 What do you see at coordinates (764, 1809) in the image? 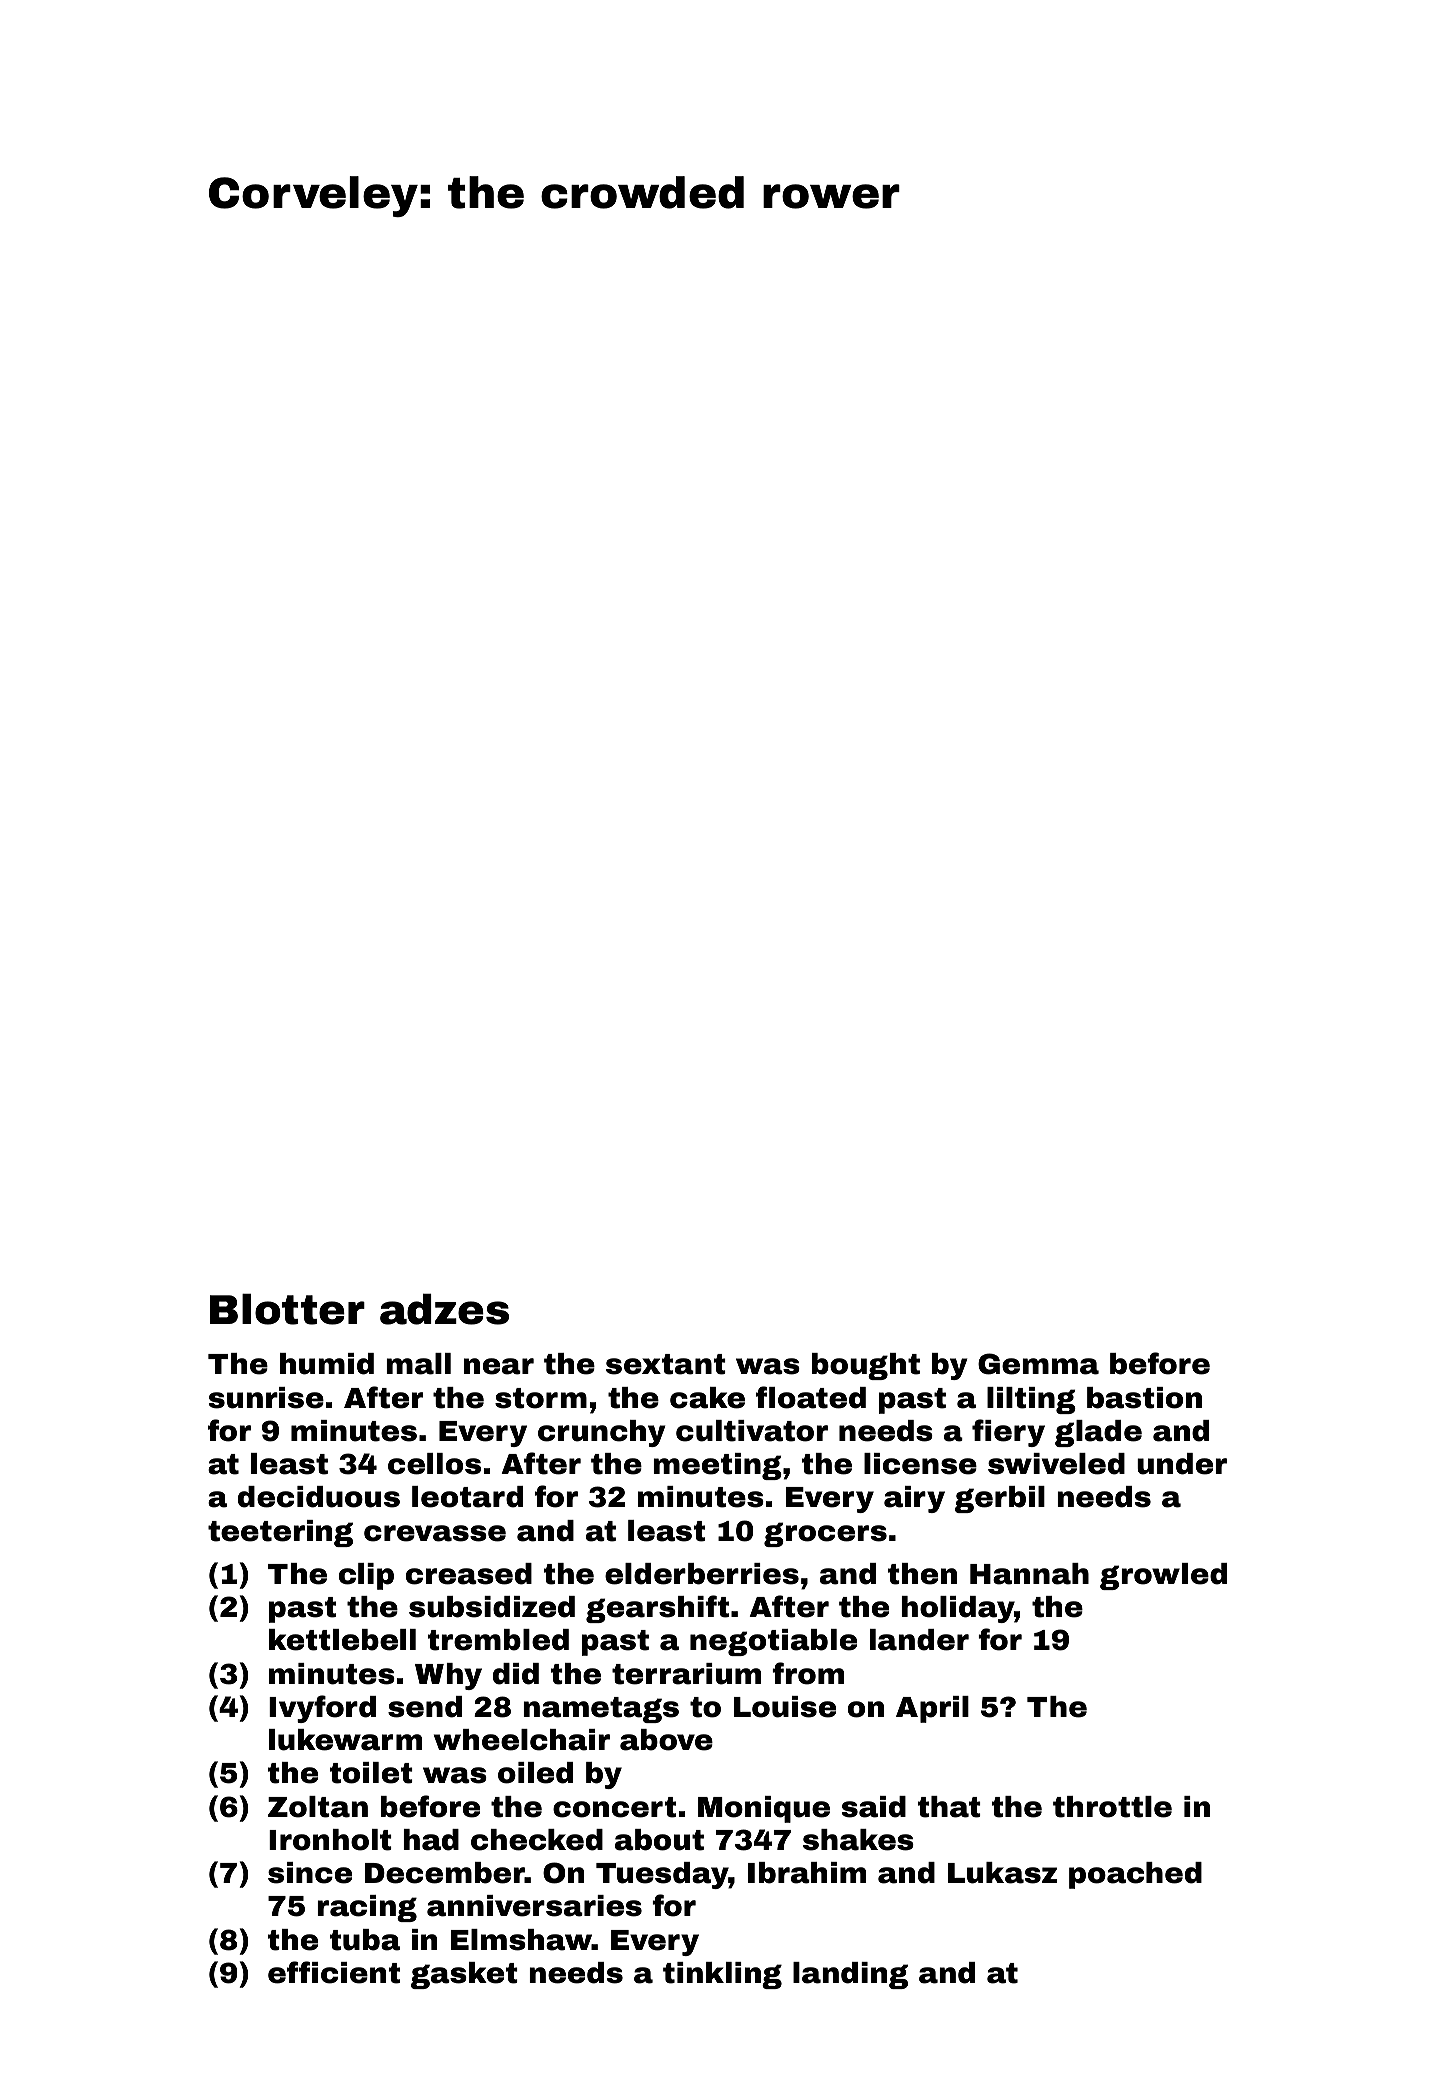
I see `Monique` at bounding box center [764, 1809].
